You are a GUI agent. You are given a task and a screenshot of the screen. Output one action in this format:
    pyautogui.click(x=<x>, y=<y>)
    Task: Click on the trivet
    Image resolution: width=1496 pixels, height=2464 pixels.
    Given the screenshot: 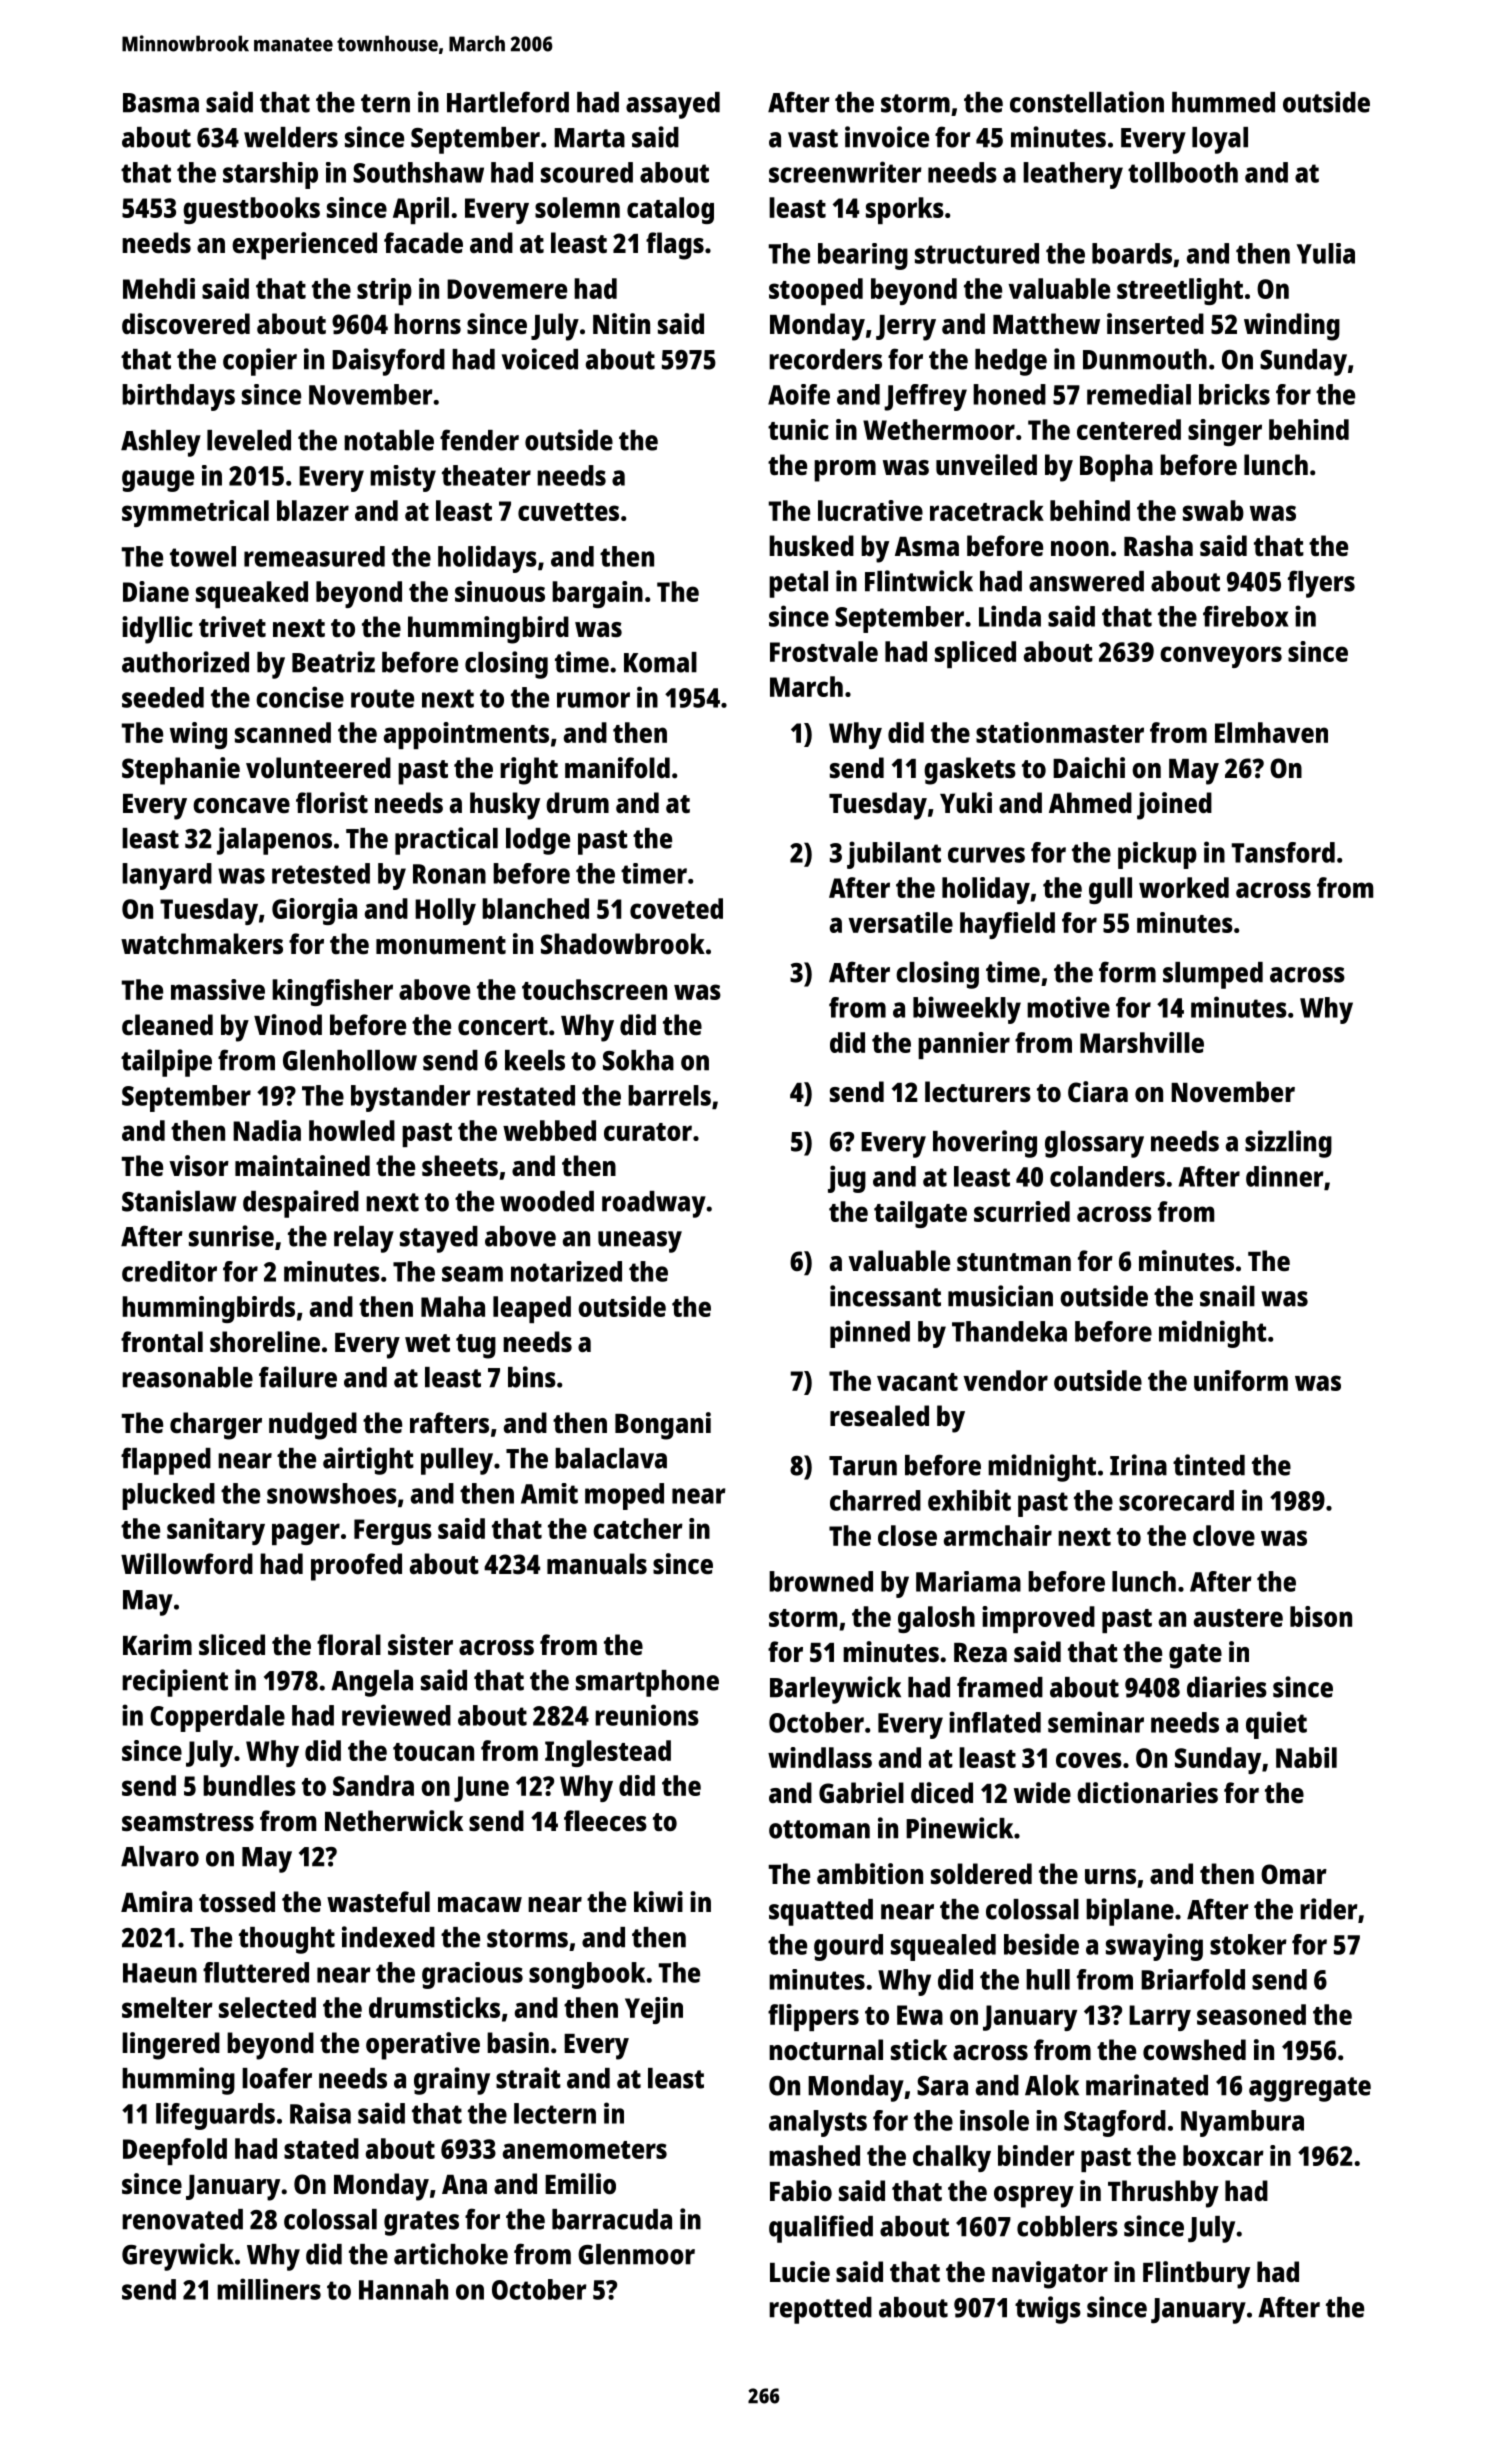 What is the action you would take?
    pyautogui.click(x=232, y=627)
